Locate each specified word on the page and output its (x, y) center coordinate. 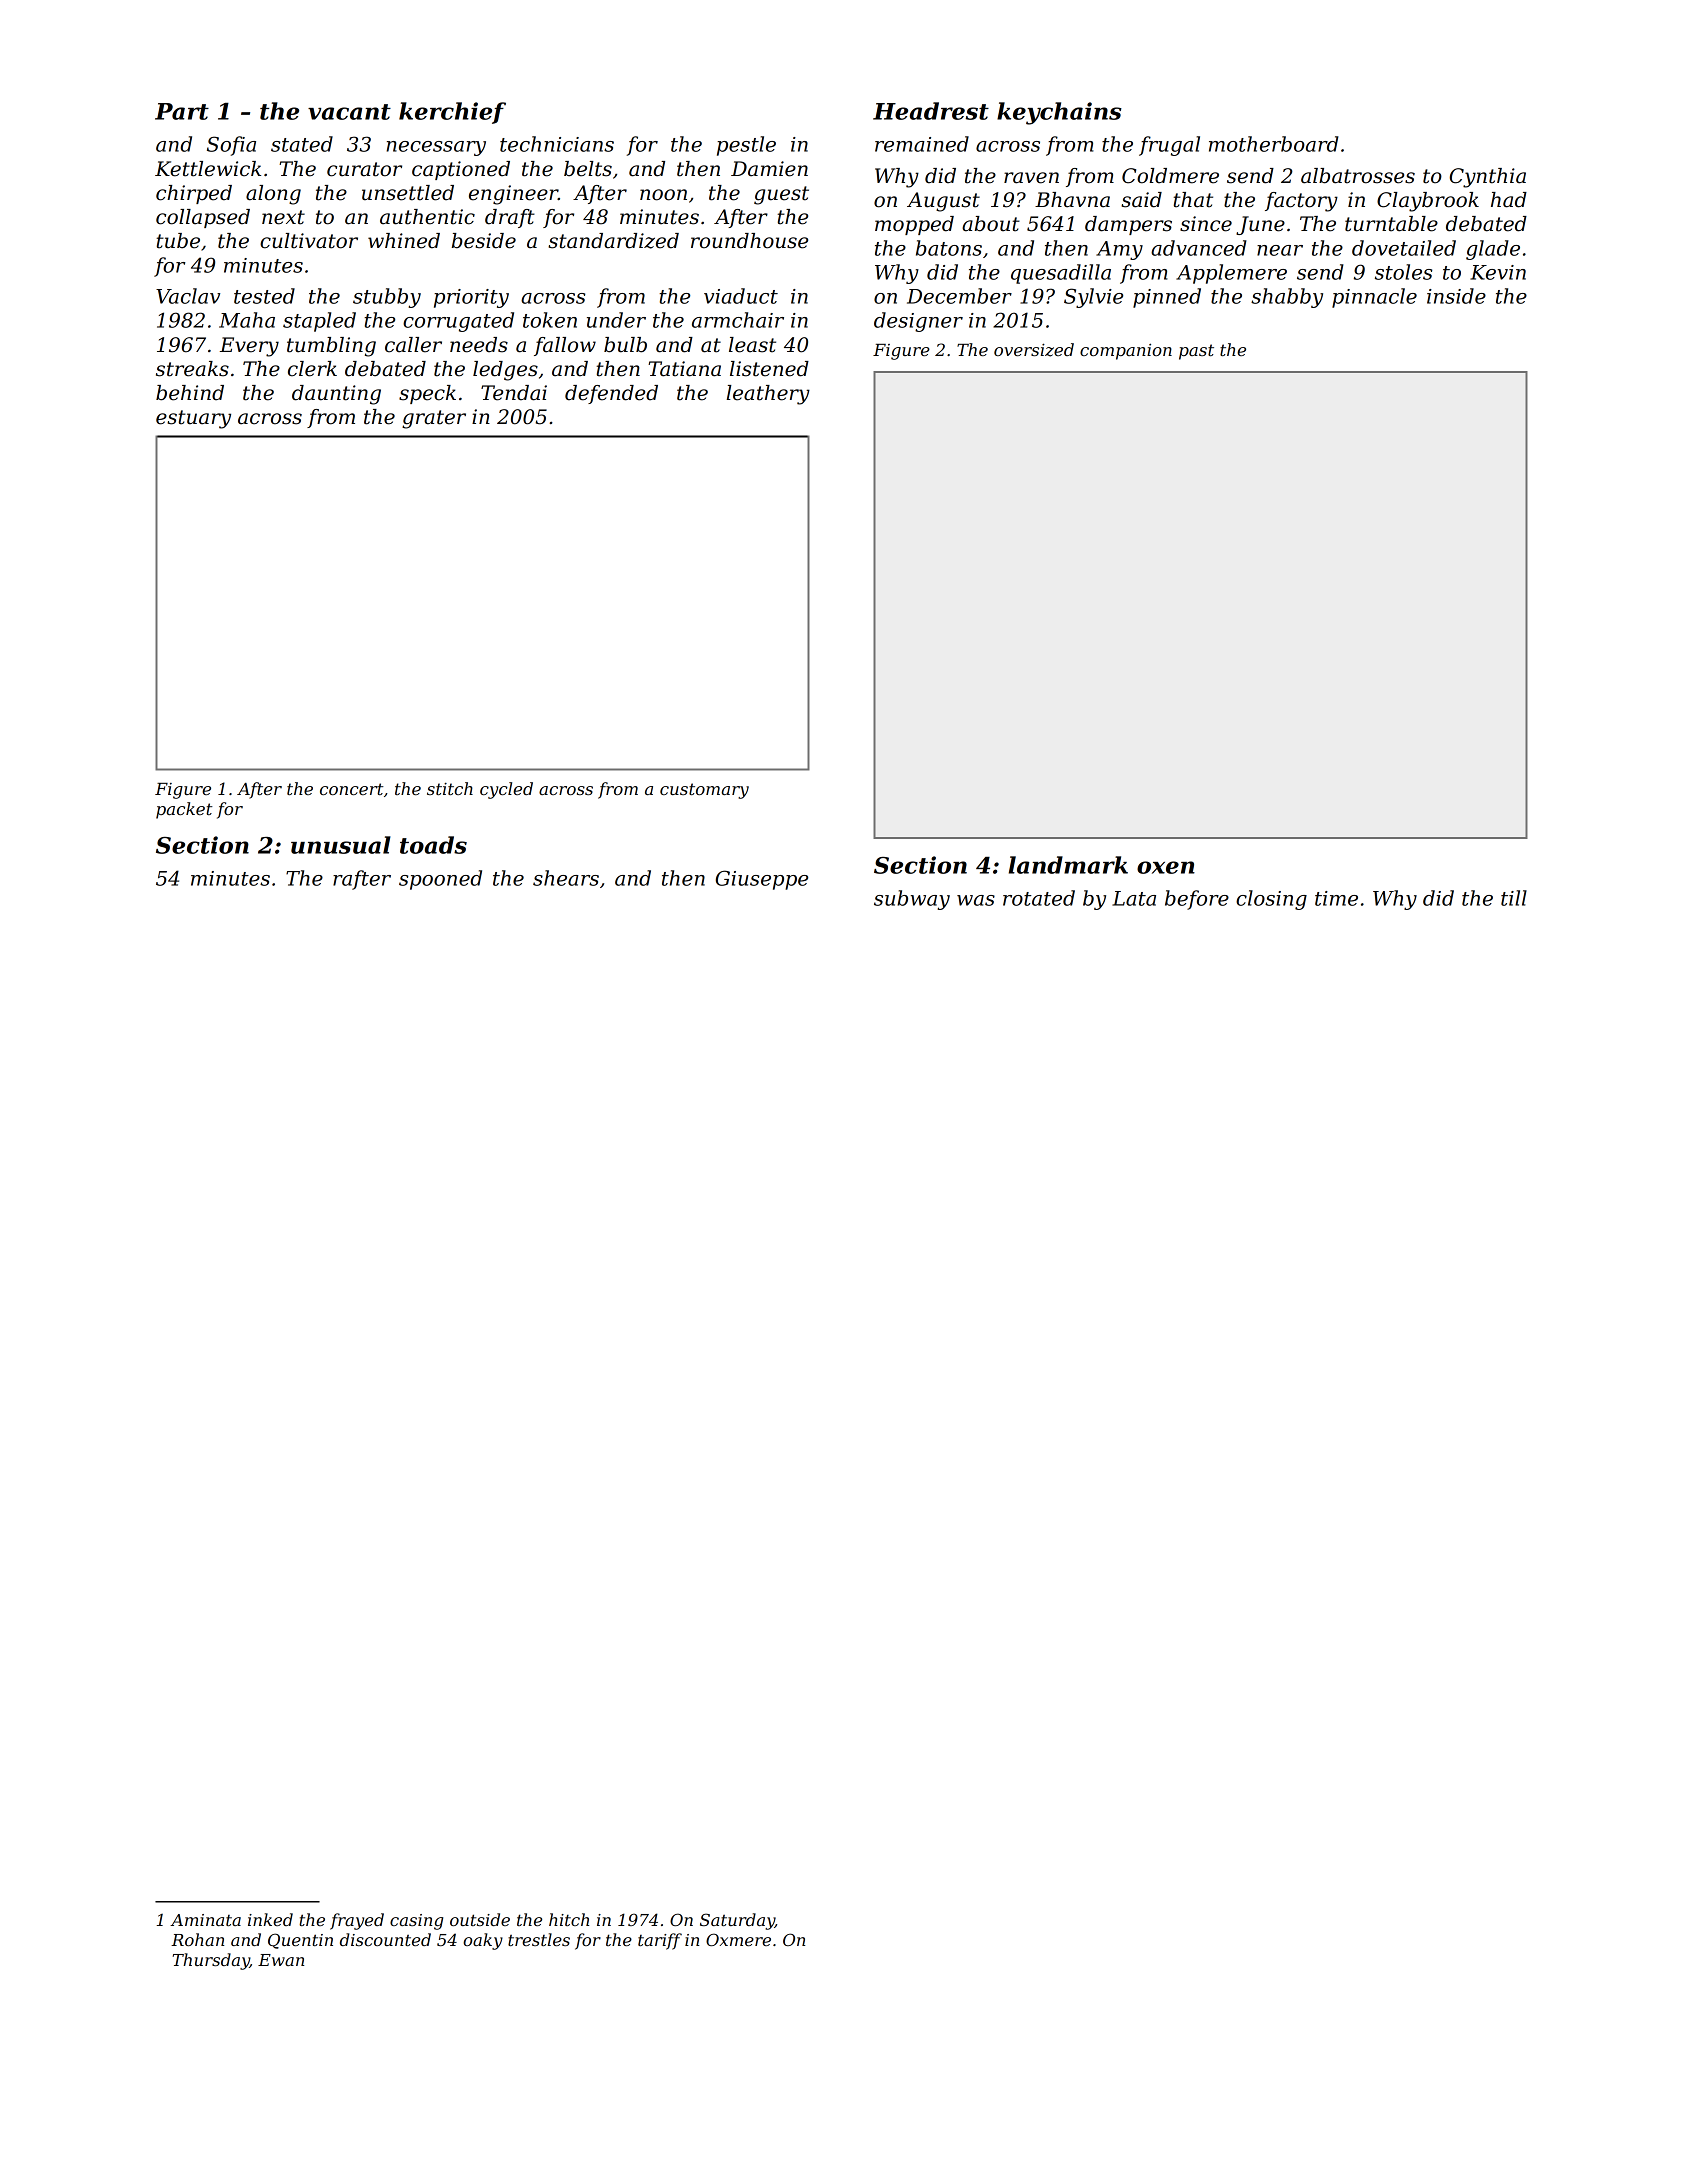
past (1196, 352)
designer (918, 322)
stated (302, 144)
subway (912, 900)
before (1197, 900)
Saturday (737, 1921)
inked (270, 1919)
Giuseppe (762, 880)
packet (184, 810)
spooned (440, 880)
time (1336, 898)
